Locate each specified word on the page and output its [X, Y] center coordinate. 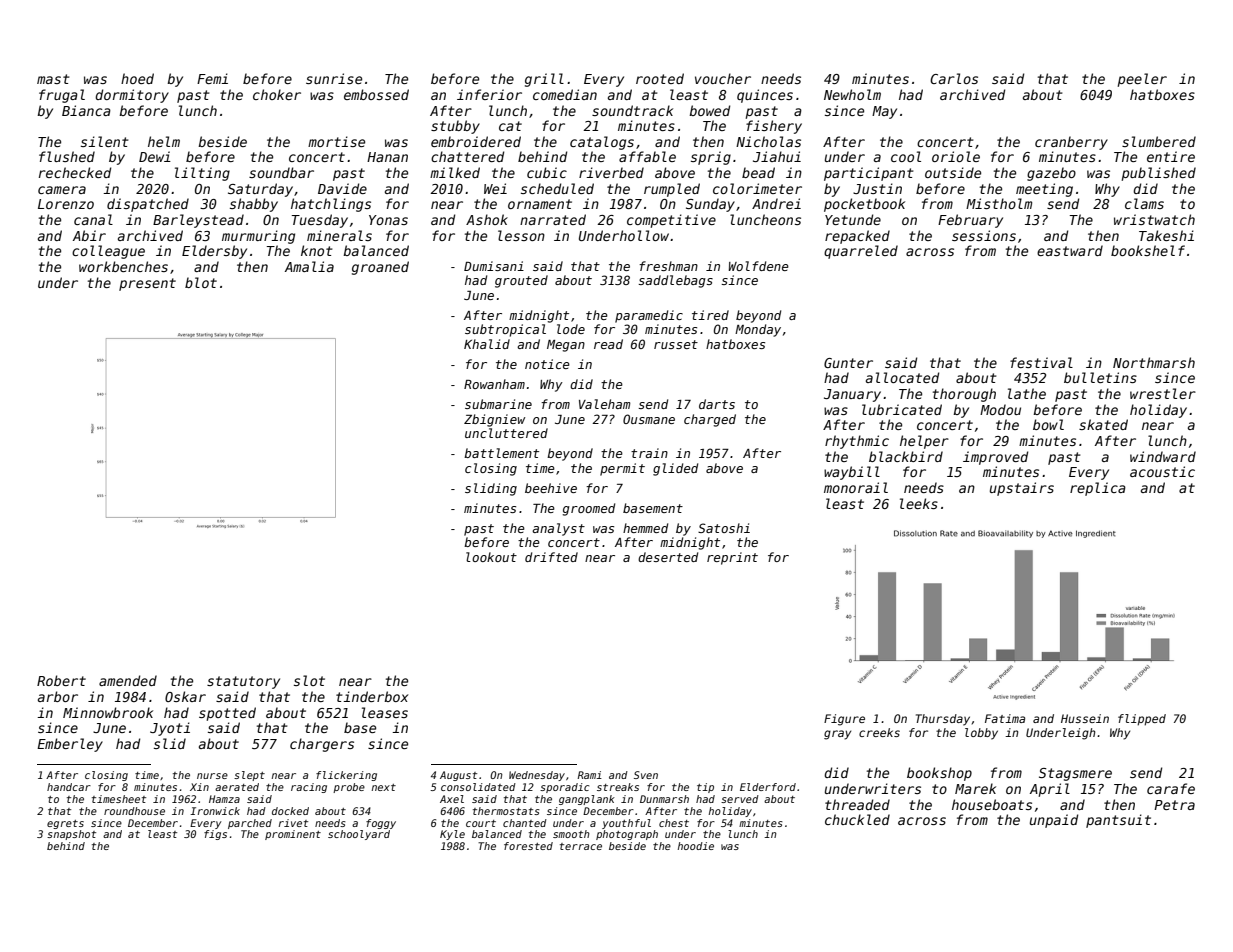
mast [53, 79]
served [740, 799]
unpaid [1054, 821]
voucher [723, 78]
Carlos [954, 78]
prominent [293, 835]
